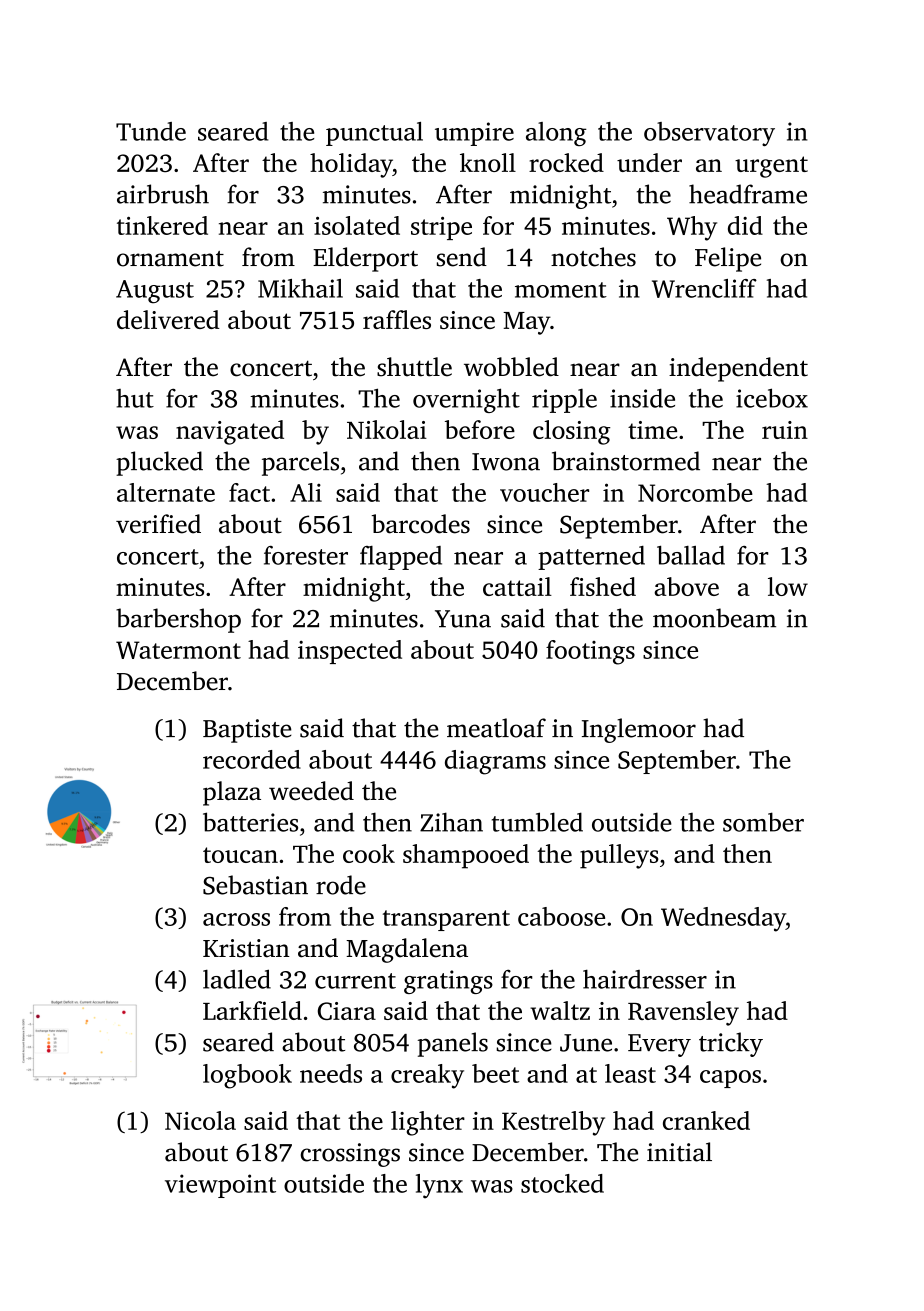 The height and width of the page is (1311, 924). What do you see at coordinates (200, 1120) in the page?
I see `Nicola` at bounding box center [200, 1120].
